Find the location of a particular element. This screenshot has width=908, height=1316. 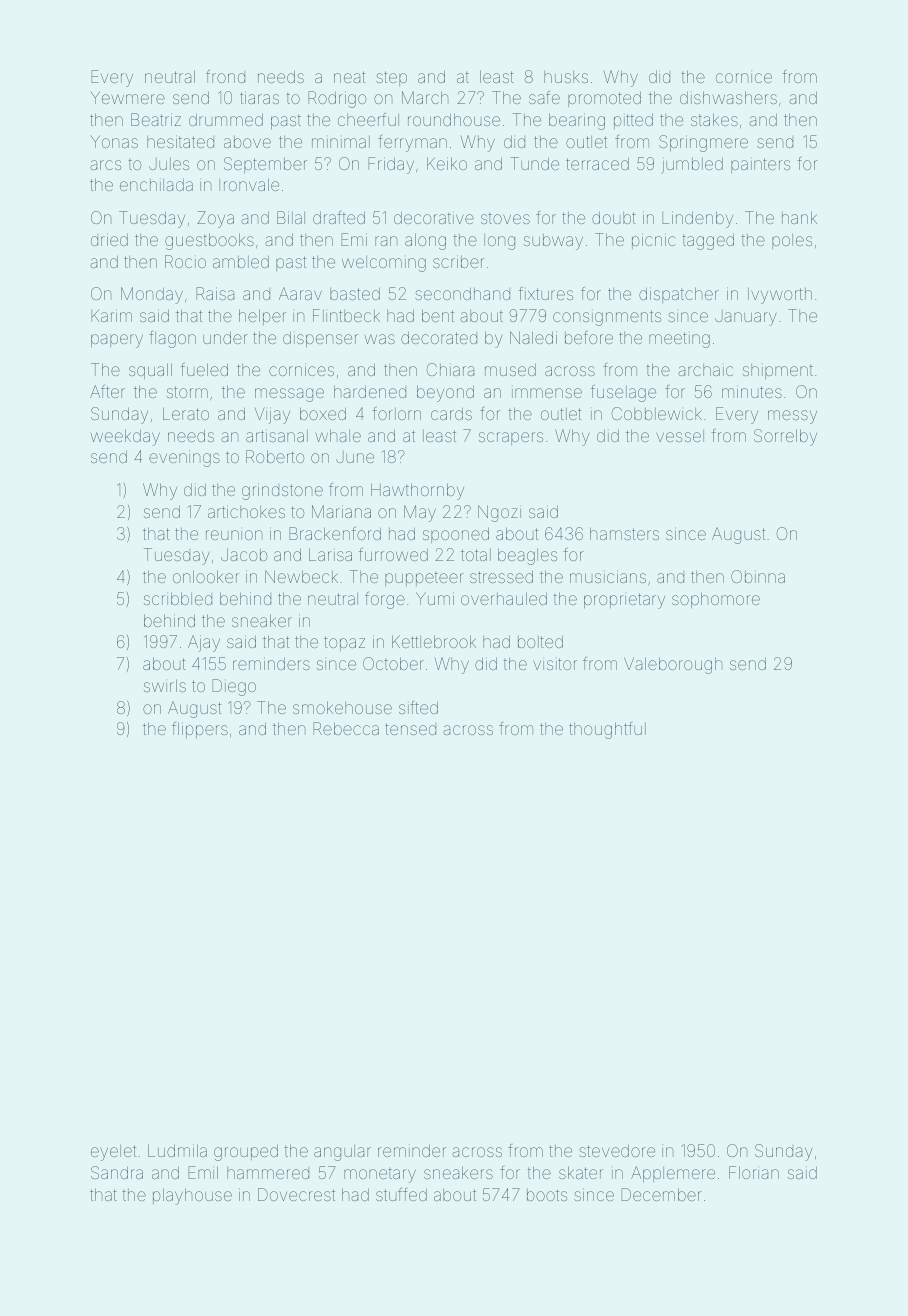

January is located at coordinates (745, 318).
